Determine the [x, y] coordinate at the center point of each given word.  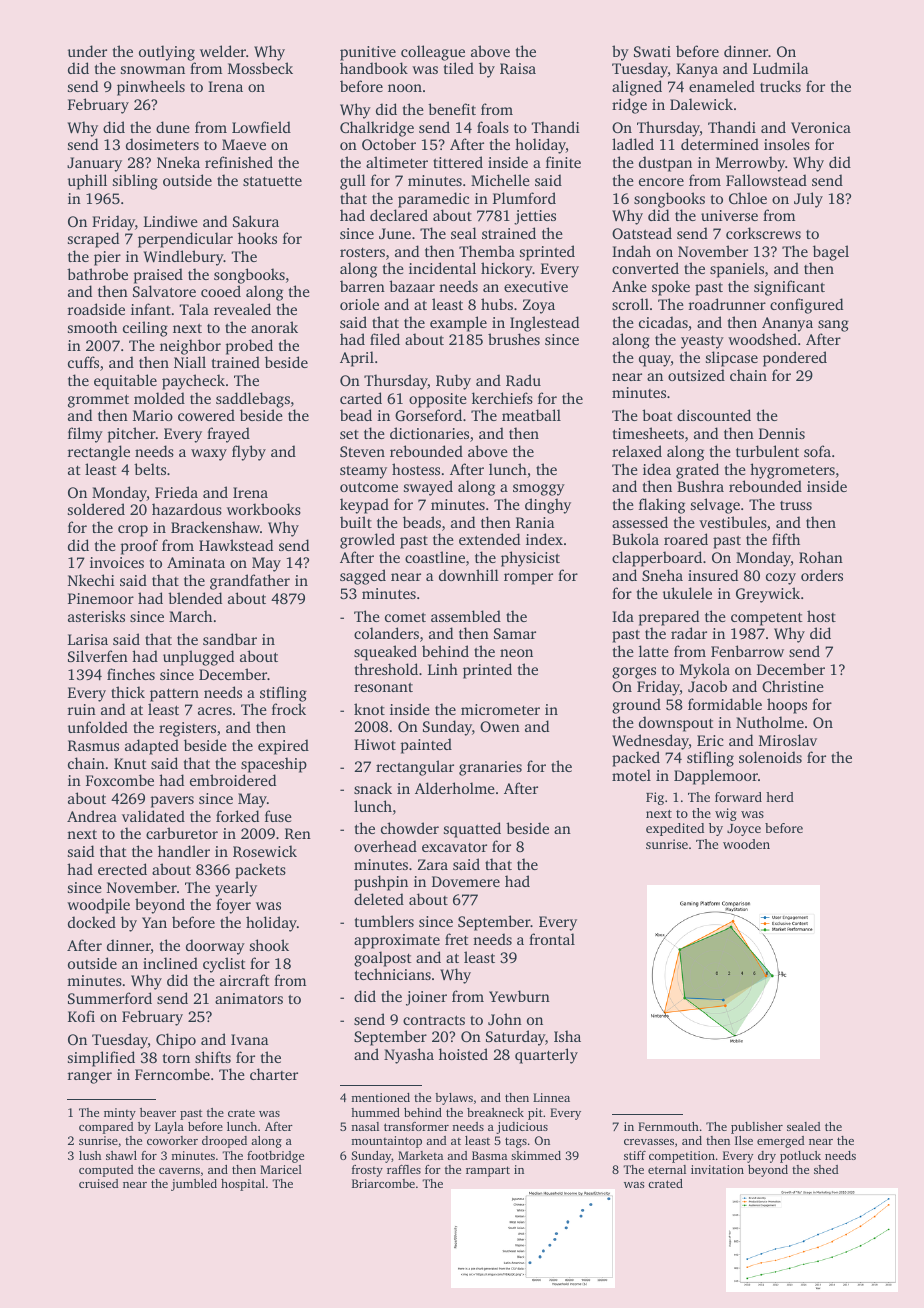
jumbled [194, 1185]
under [87, 51]
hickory [507, 270]
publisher [757, 1128]
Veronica [821, 127]
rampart [488, 1171]
